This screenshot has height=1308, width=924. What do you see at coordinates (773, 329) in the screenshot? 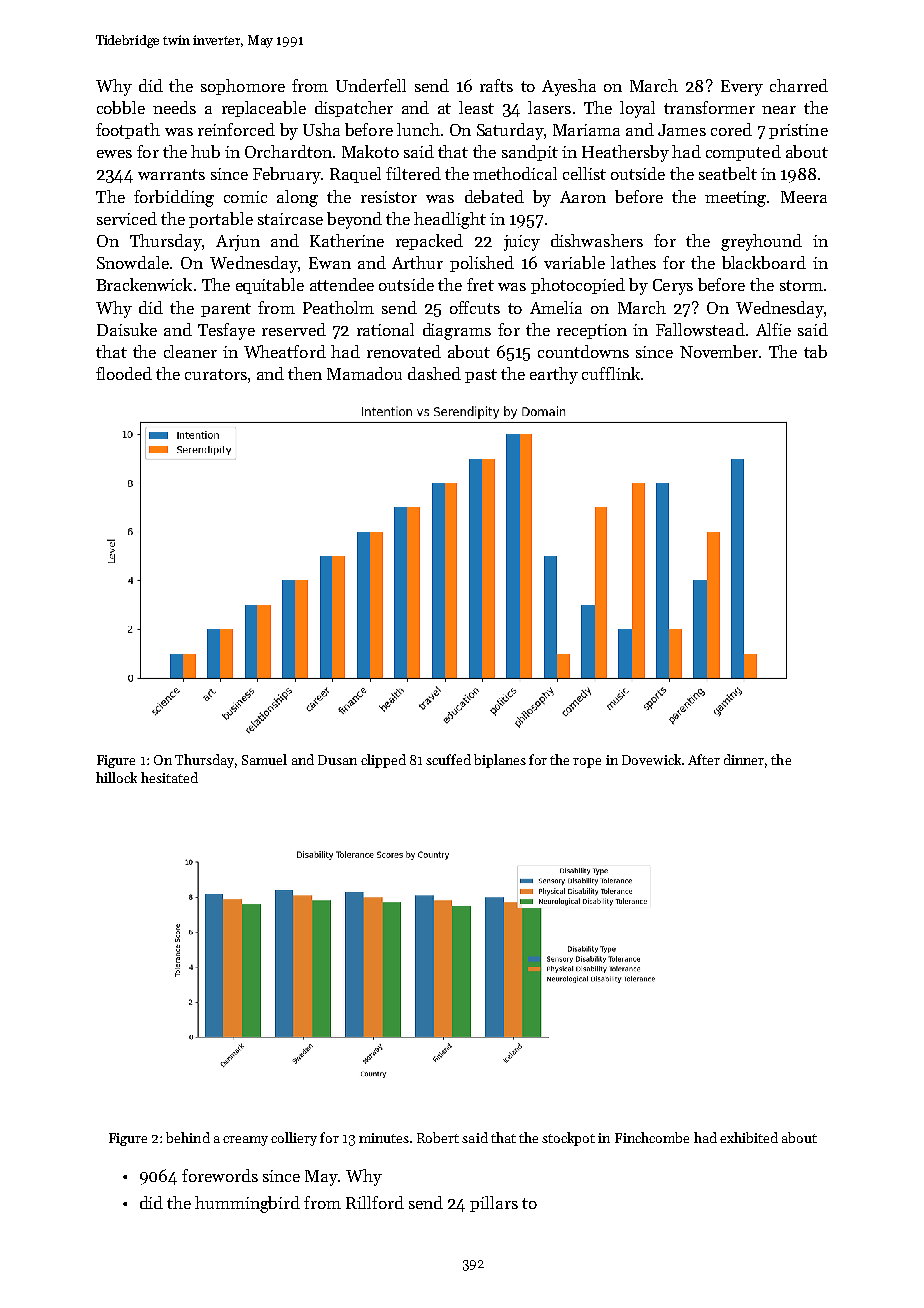
I see `Alfie` at bounding box center [773, 329].
